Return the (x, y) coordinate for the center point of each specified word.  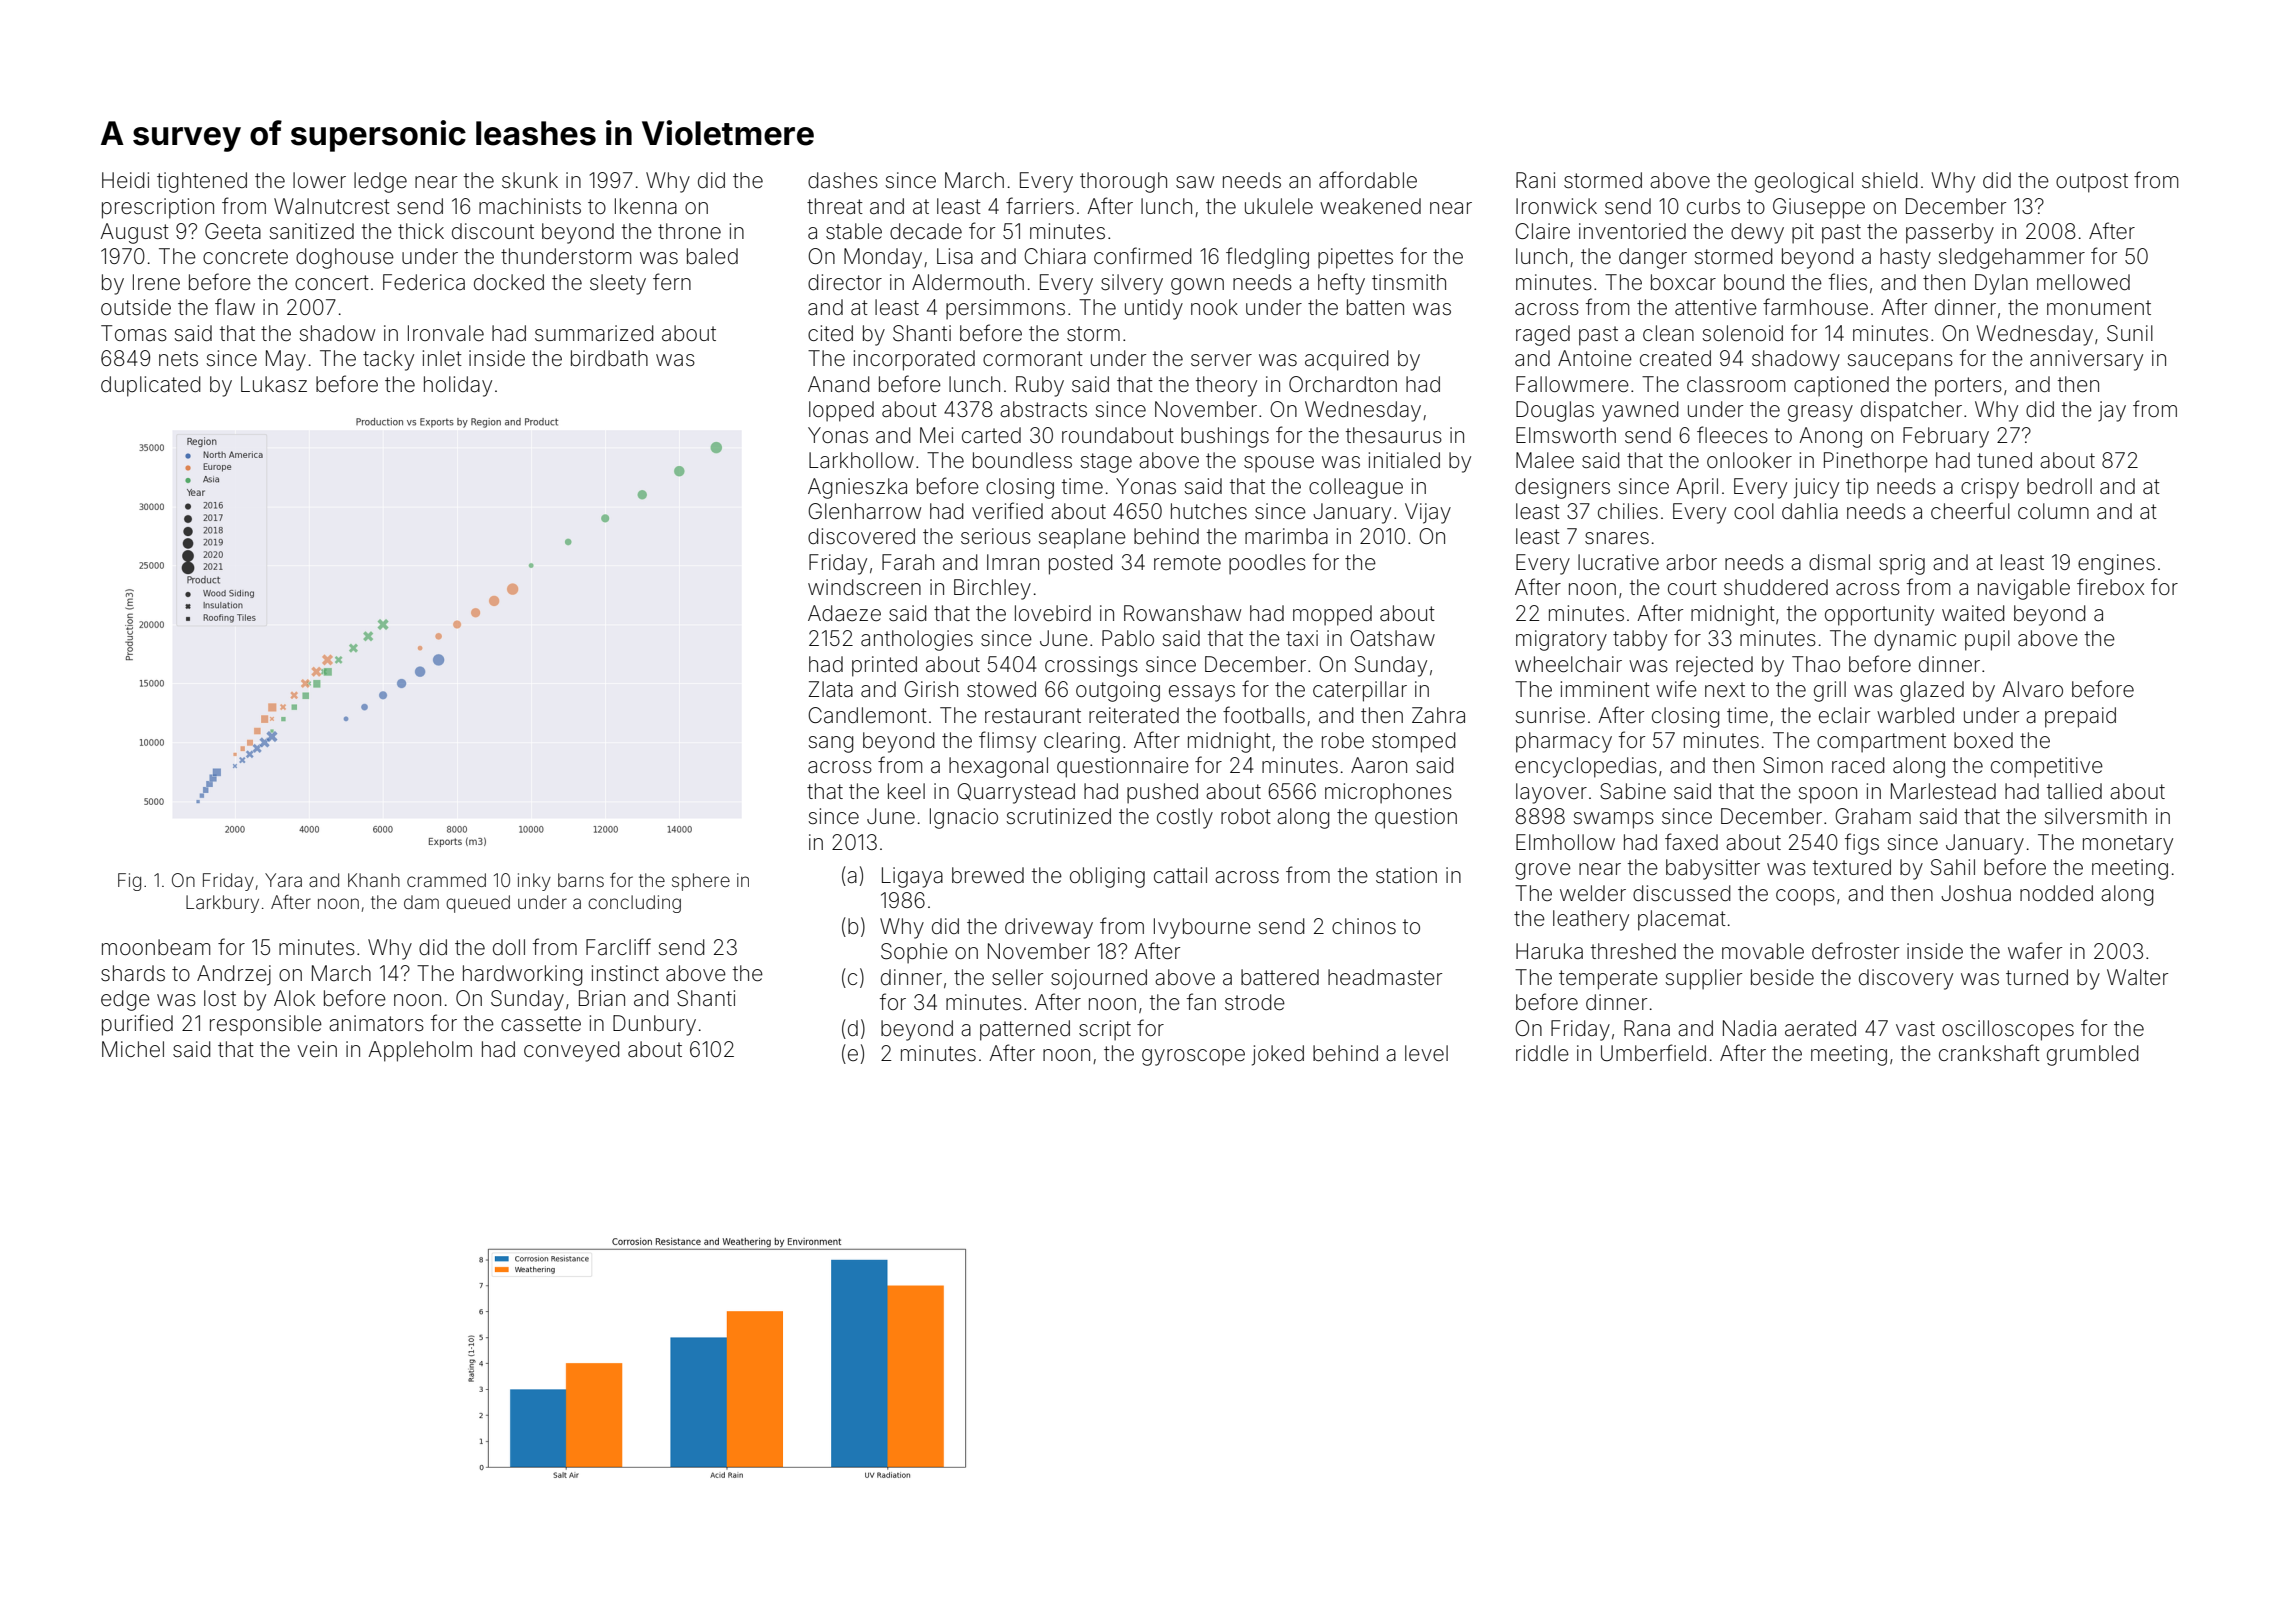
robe (1343, 740)
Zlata (831, 689)
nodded (2056, 893)
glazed (1932, 691)
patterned (1025, 1030)
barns (581, 880)
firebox (2110, 586)
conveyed (571, 1051)
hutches (1209, 511)
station (1406, 875)
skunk (530, 180)
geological (1804, 182)
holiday (458, 386)
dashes (843, 180)
